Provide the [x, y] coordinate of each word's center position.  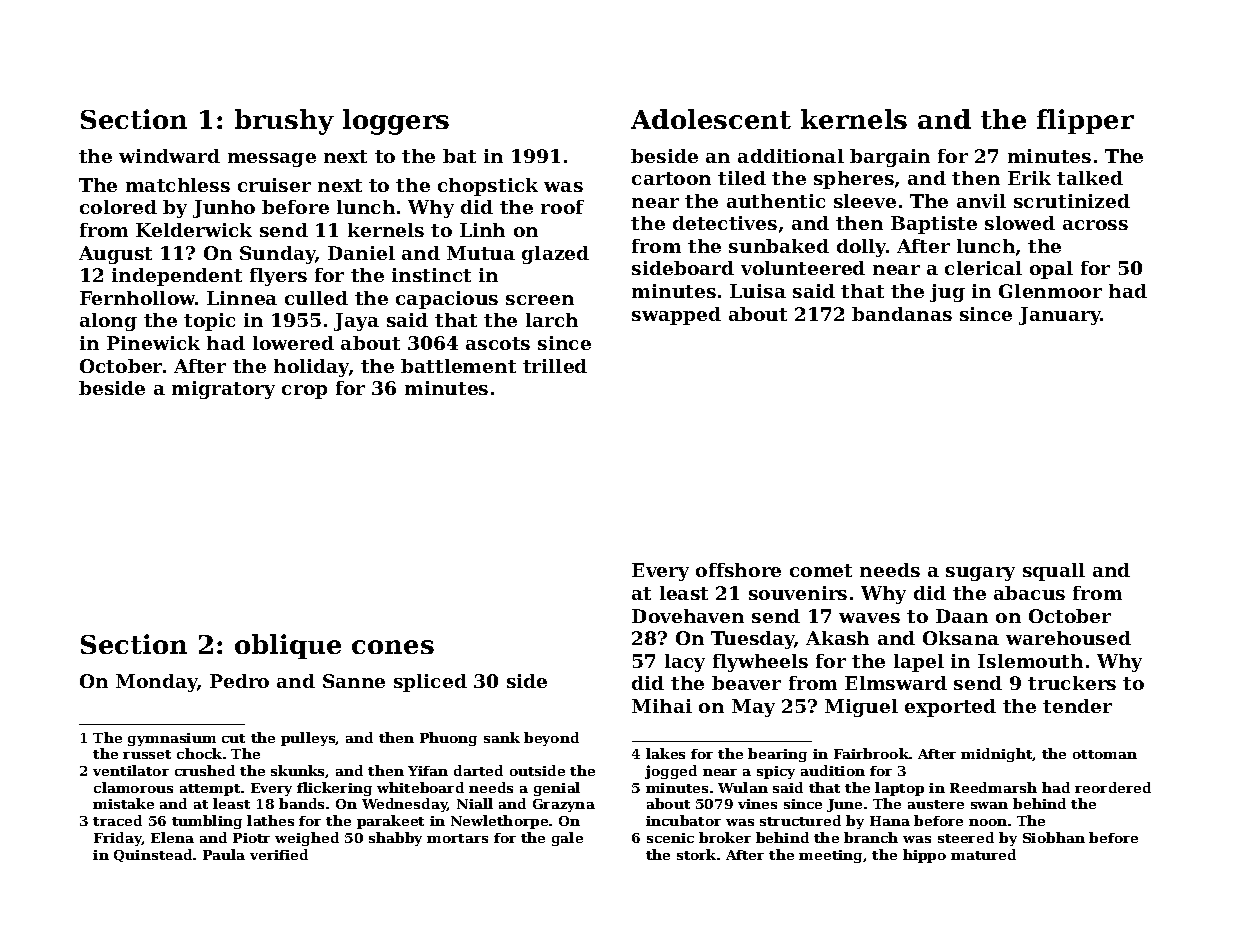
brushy [284, 122]
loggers [396, 122]
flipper [1085, 121]
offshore [738, 570]
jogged [671, 772]
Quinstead [153, 855]
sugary [980, 574]
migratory [223, 390]
